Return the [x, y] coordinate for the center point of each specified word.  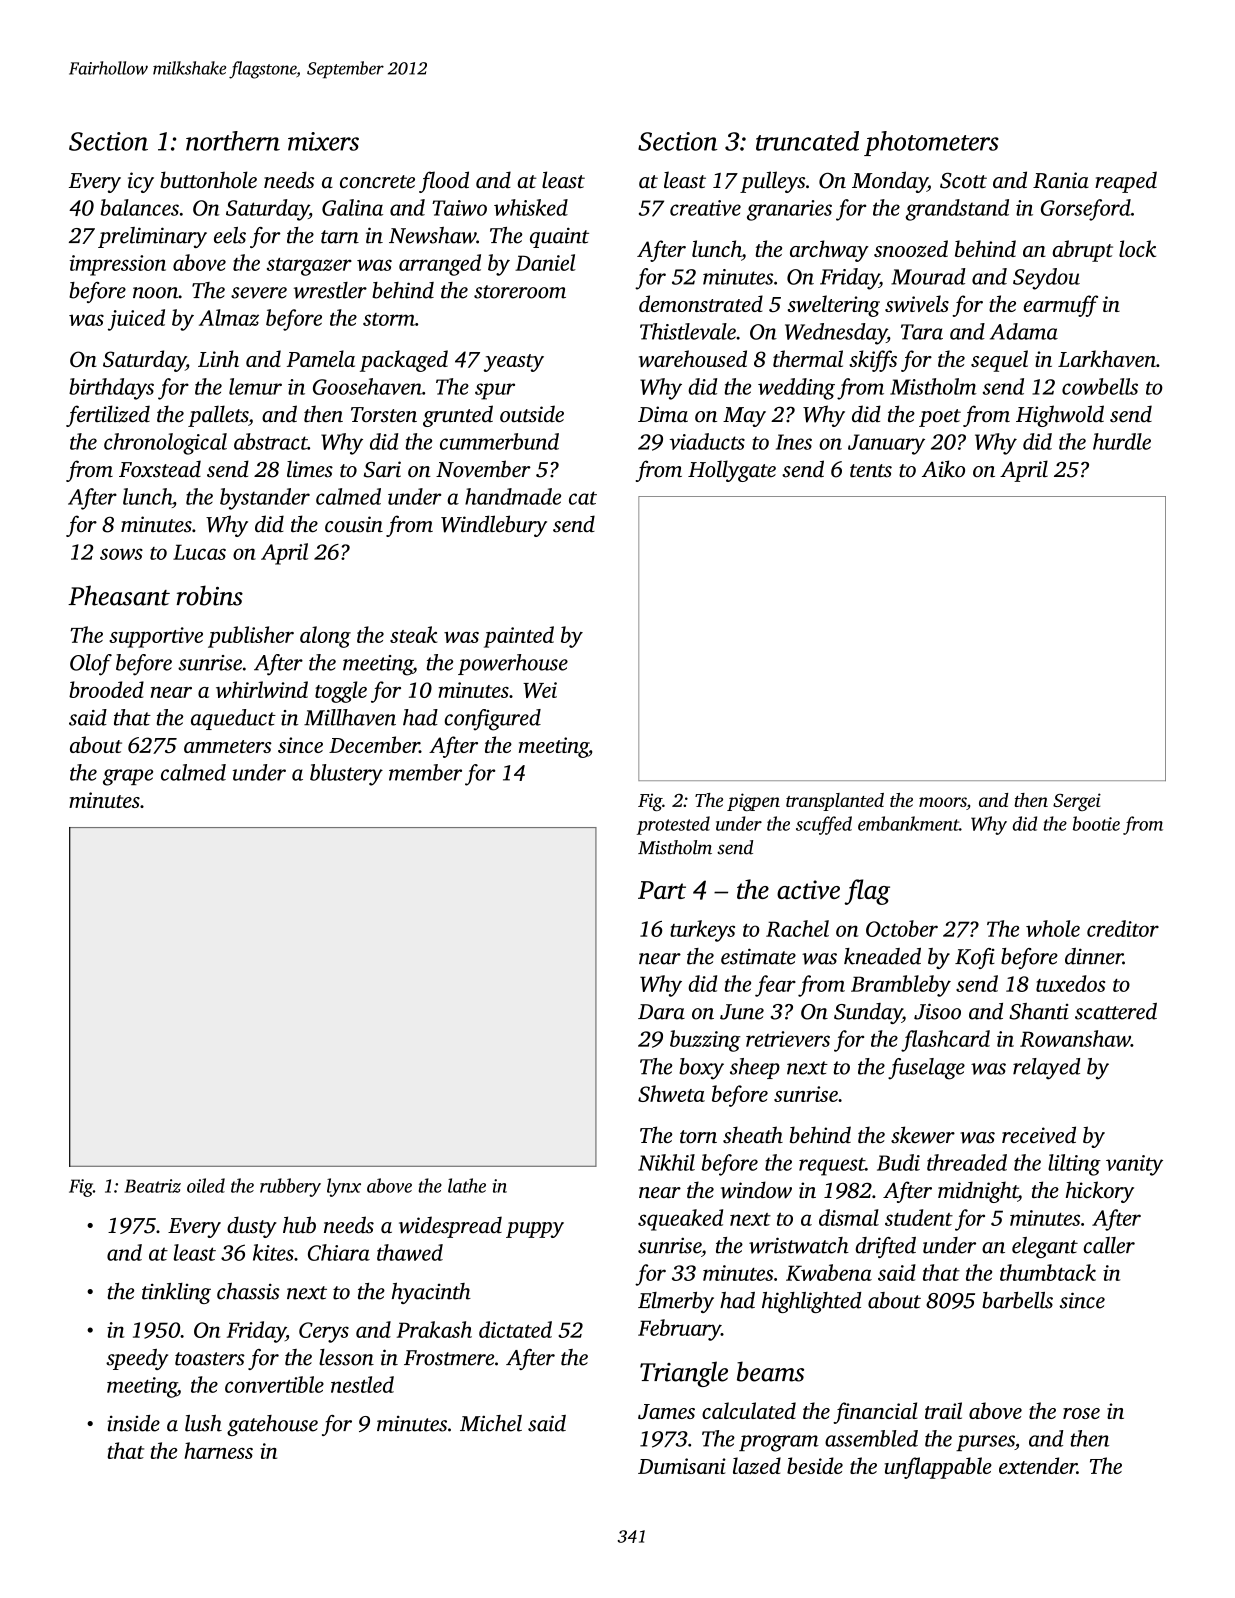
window [756, 1190]
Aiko [943, 469]
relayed [1047, 1069]
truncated [807, 141]
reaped [1126, 182]
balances [140, 207]
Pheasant [119, 595]
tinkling [176, 1293]
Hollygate [732, 471]
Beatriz [152, 1186]
